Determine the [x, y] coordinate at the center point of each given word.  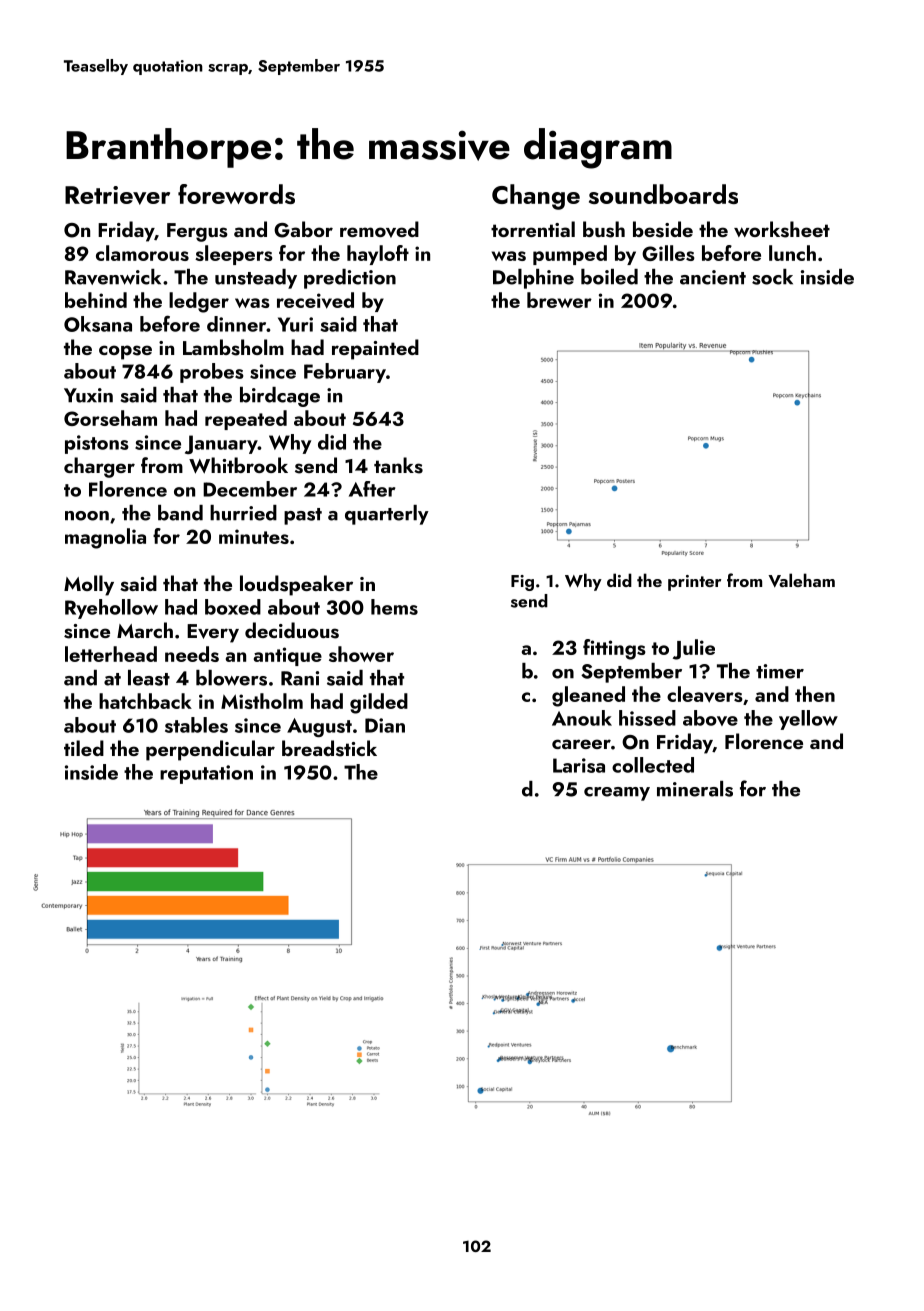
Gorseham [110, 418]
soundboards [663, 194]
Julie [694, 649]
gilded [379, 703]
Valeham [801, 580]
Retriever [117, 195]
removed [379, 229]
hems [394, 607]
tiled [84, 748]
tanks [398, 465]
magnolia [105, 538]
